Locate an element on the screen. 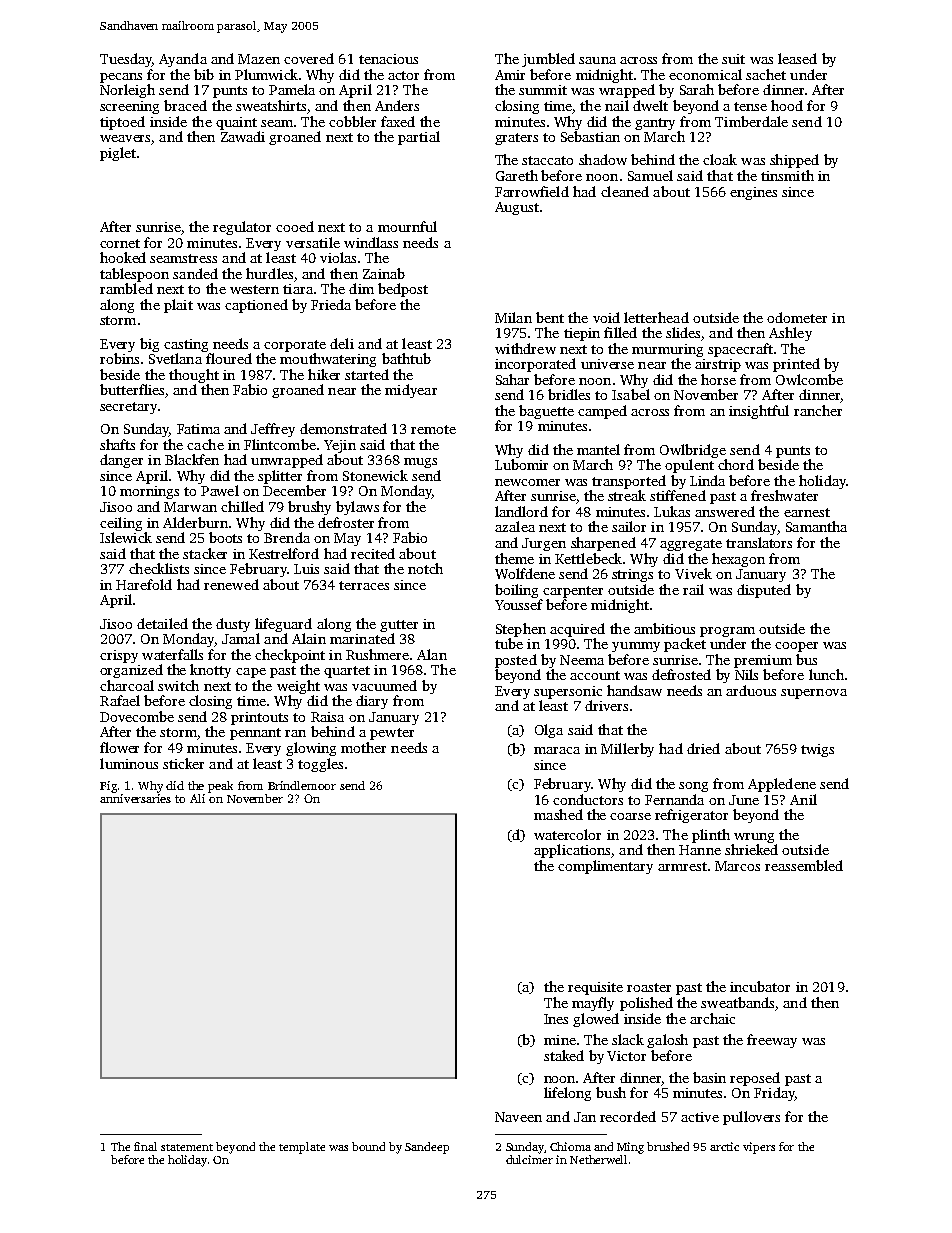  stacker is located at coordinates (205, 553).
